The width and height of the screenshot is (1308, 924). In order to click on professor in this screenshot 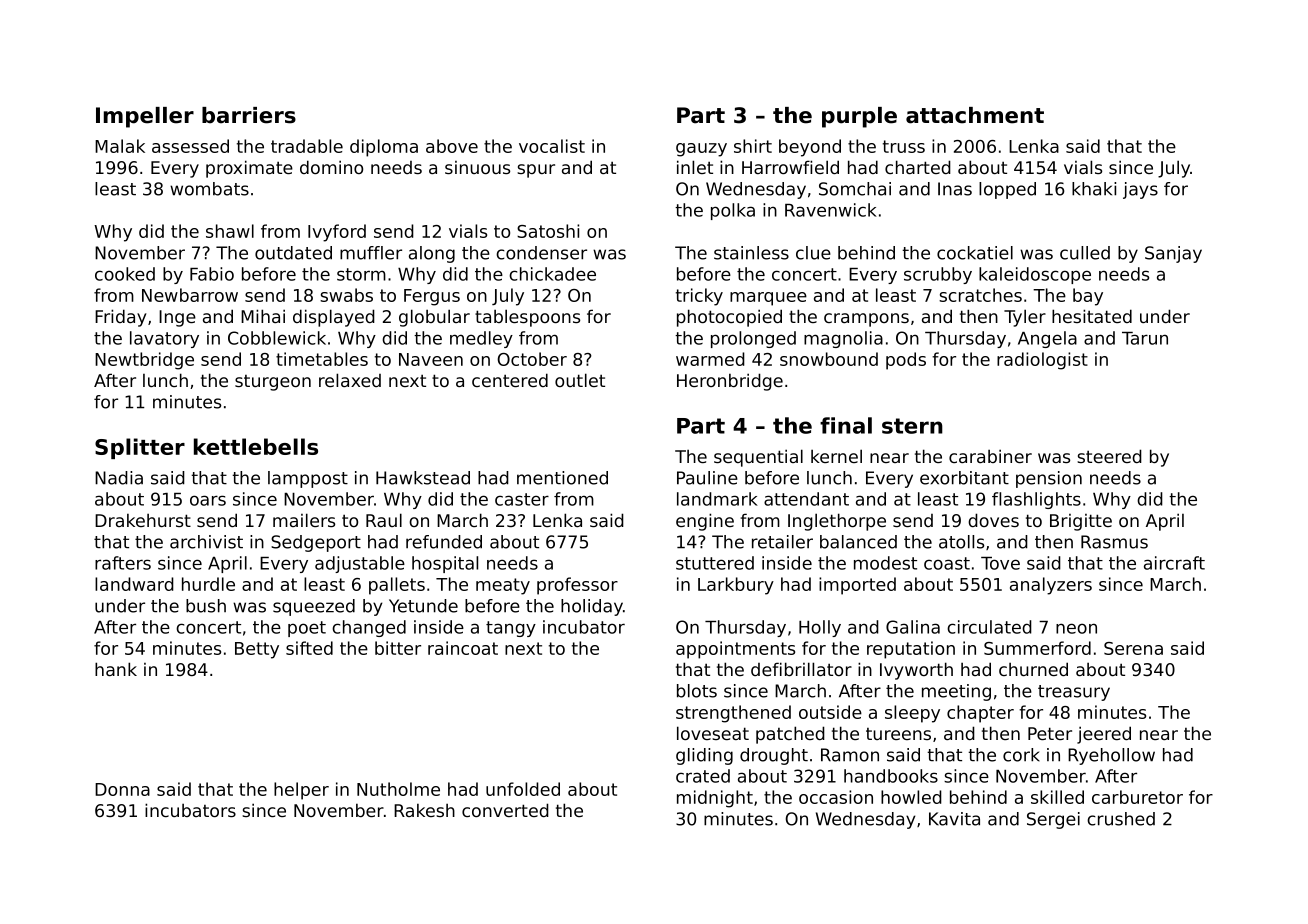, I will do `click(577, 586)`.
